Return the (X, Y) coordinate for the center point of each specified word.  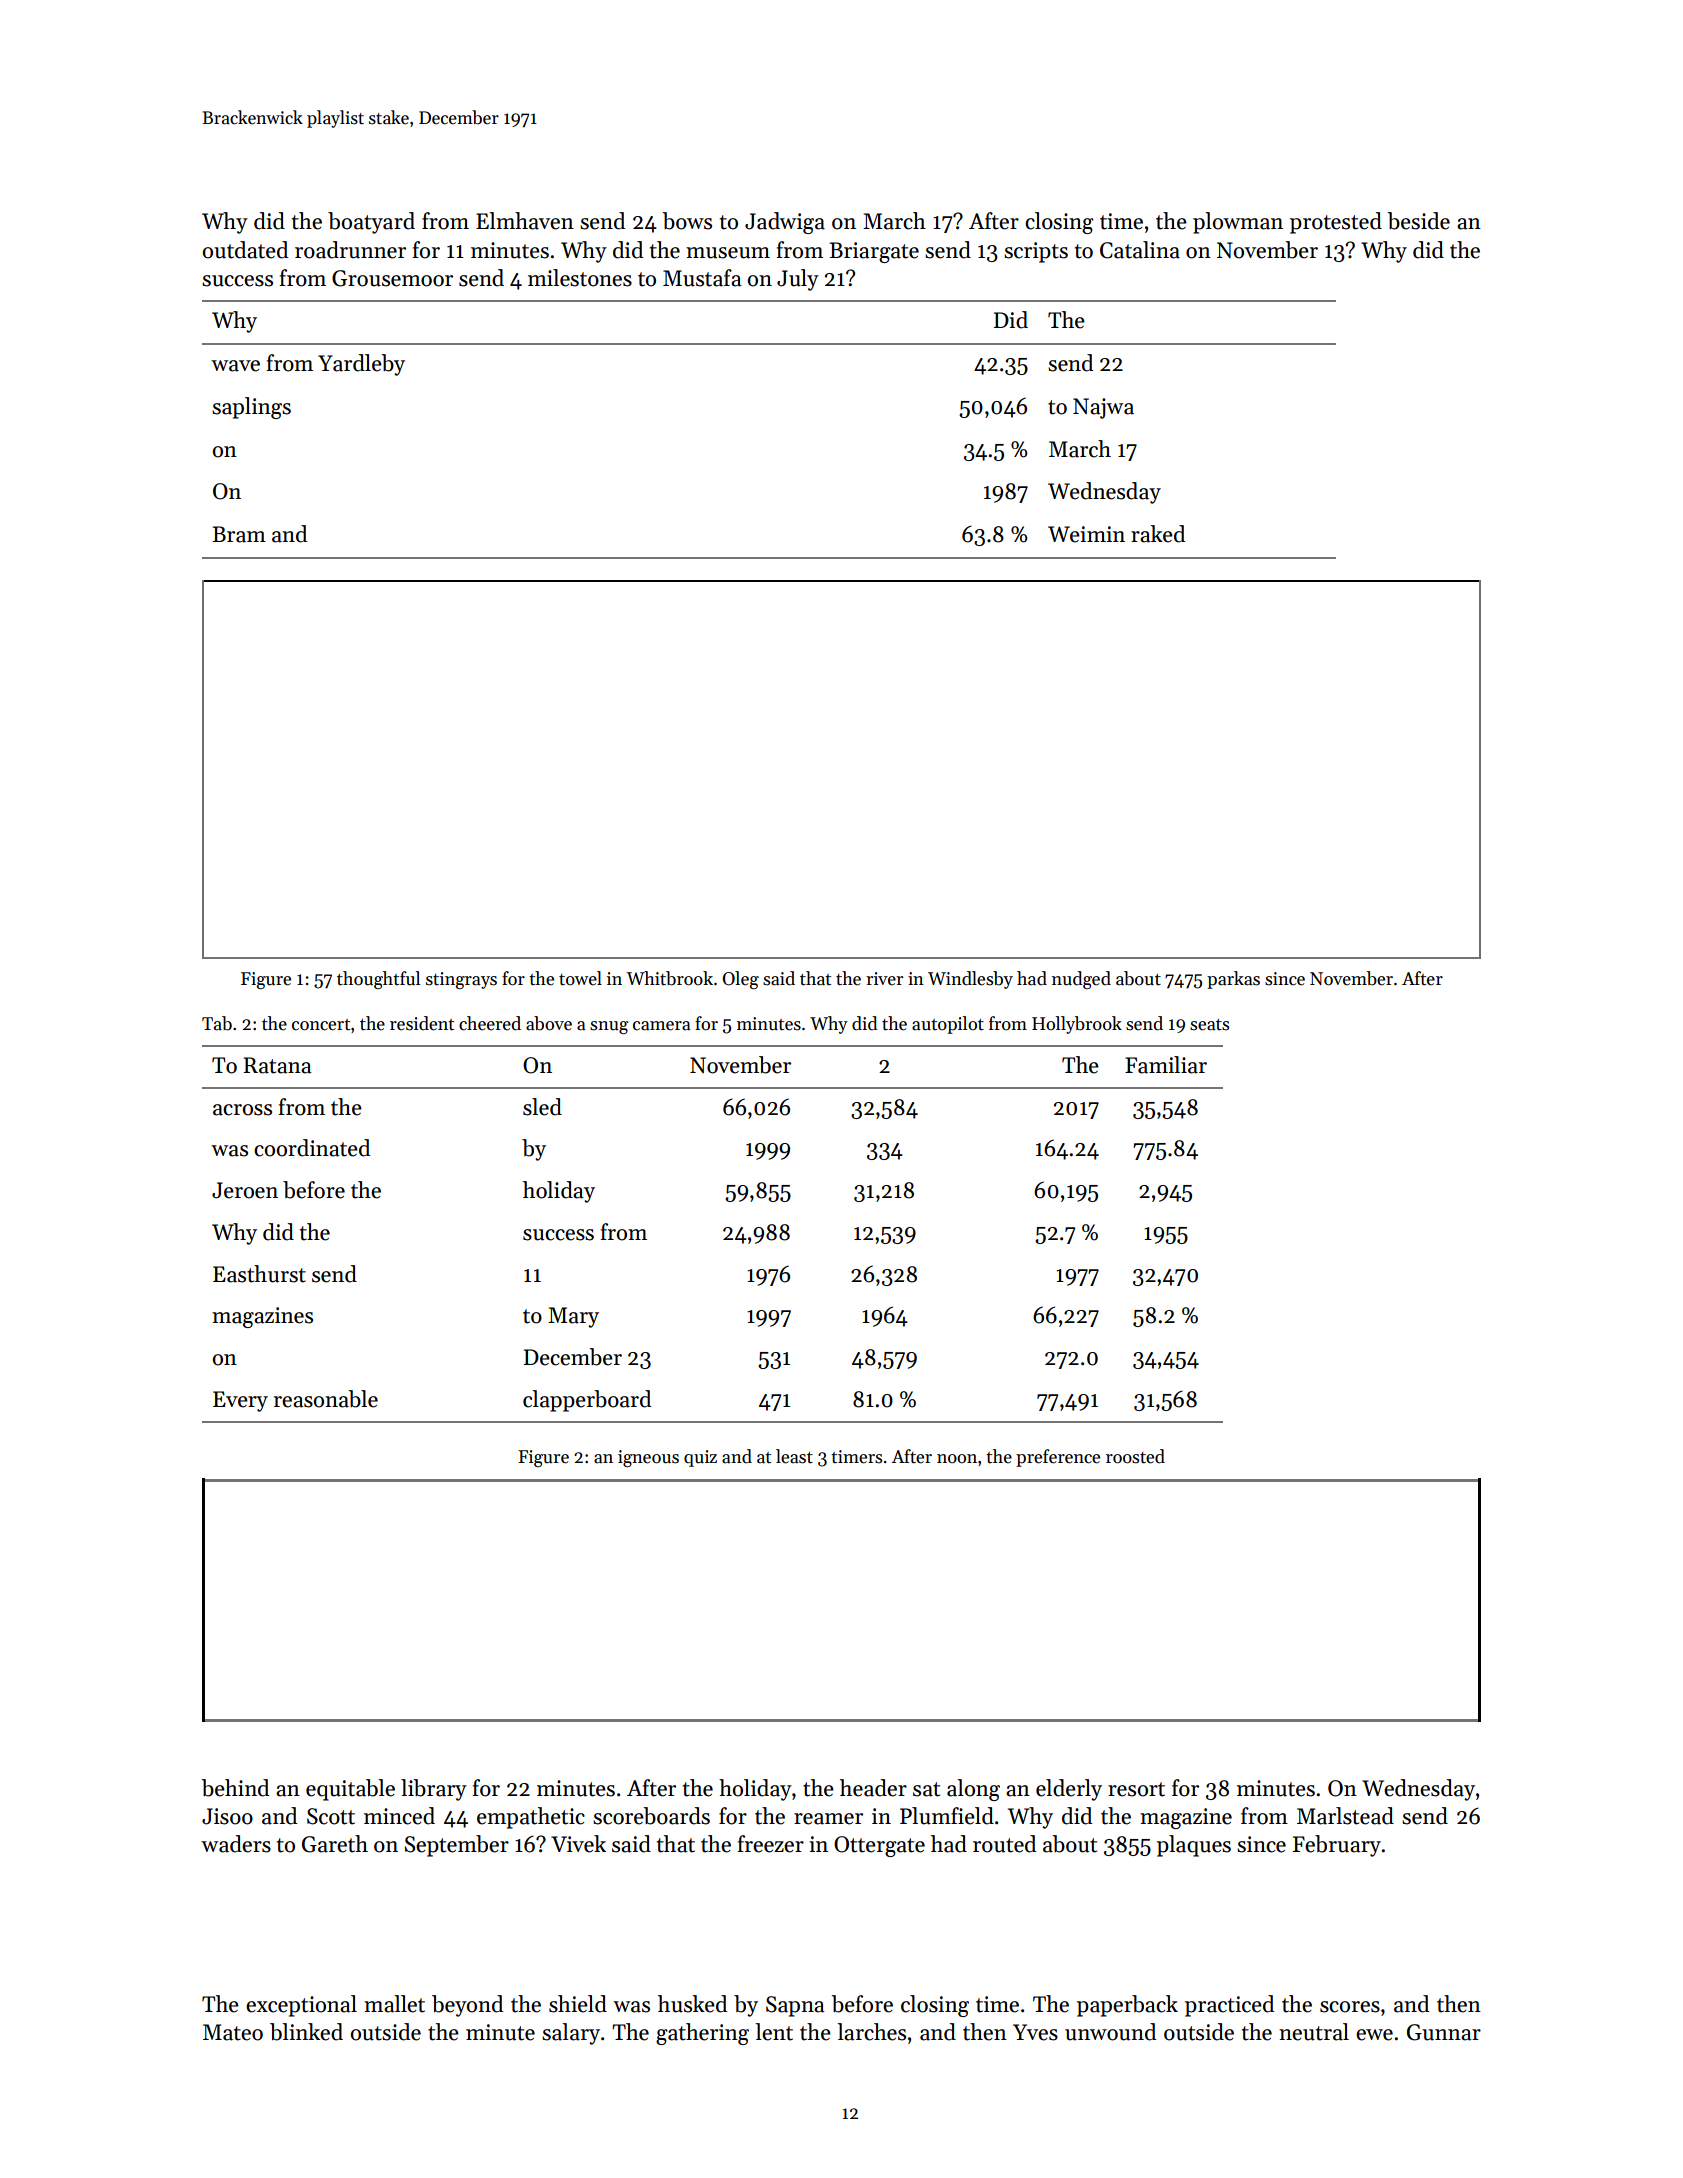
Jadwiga (785, 223)
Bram (239, 534)
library (434, 1790)
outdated (245, 250)
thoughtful (378, 980)
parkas (1233, 980)
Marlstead (1345, 1816)
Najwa (1103, 408)
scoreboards (651, 1816)
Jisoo (227, 1816)
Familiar (1166, 1065)
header (873, 1788)
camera (662, 1026)
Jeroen (245, 1190)
